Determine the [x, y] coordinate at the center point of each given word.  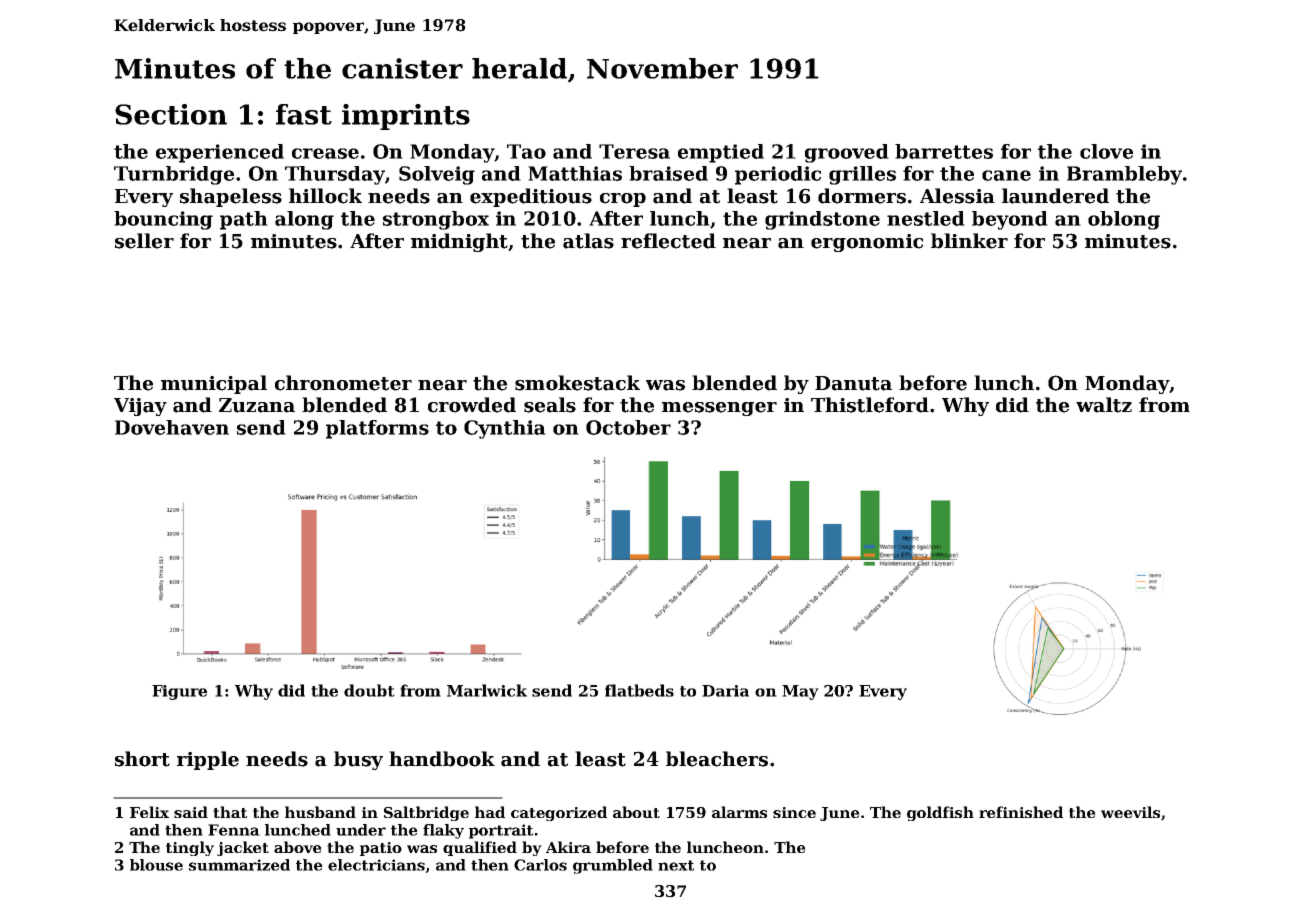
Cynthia [505, 429]
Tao [526, 151]
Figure [179, 692]
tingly [190, 848]
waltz [1104, 405]
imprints [406, 117]
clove [1106, 151]
